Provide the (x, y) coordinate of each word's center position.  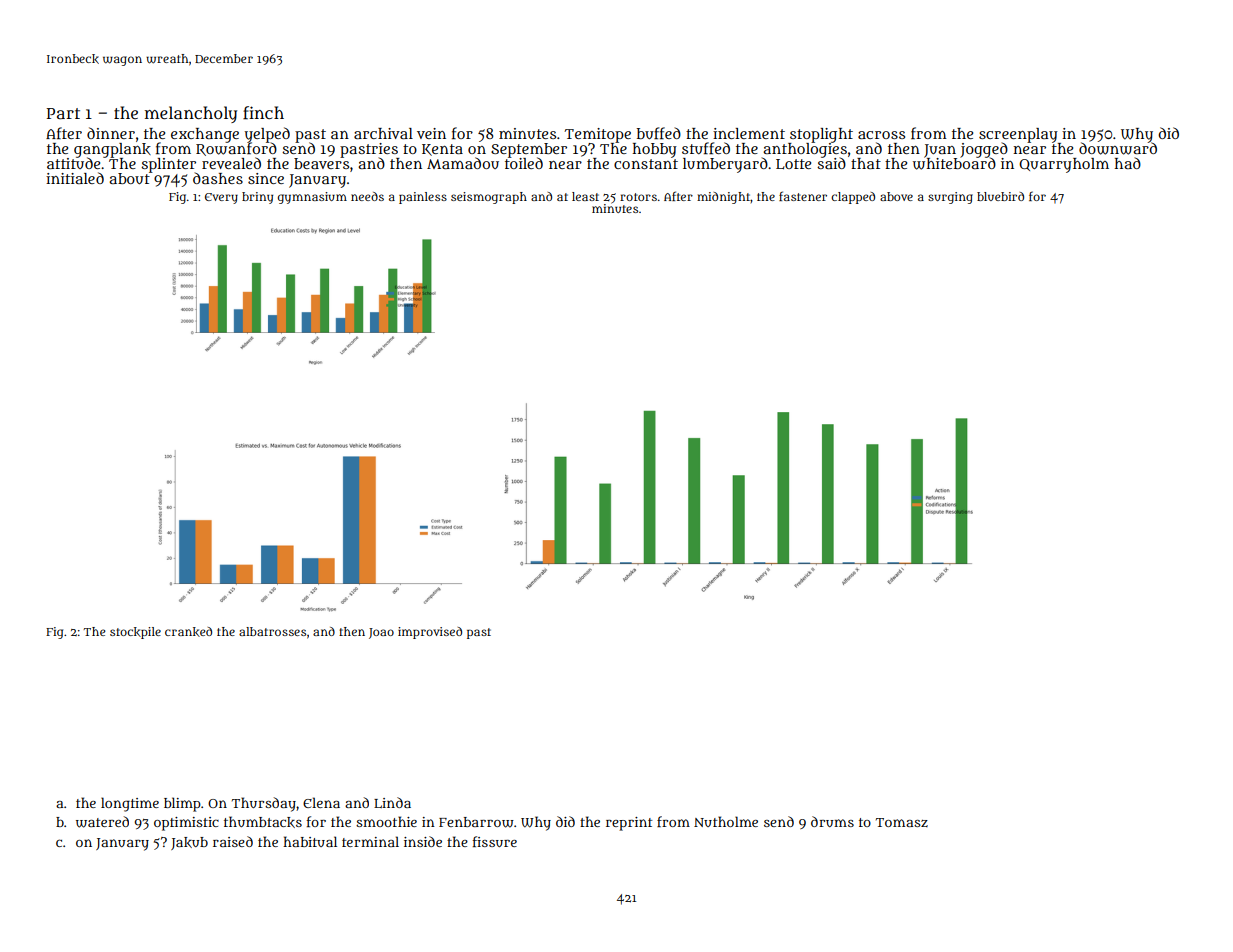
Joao (381, 633)
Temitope (597, 135)
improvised (430, 633)
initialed (75, 178)
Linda (392, 802)
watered (102, 822)
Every (221, 198)
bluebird (1000, 196)
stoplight (821, 135)
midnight (723, 198)
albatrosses (272, 631)
